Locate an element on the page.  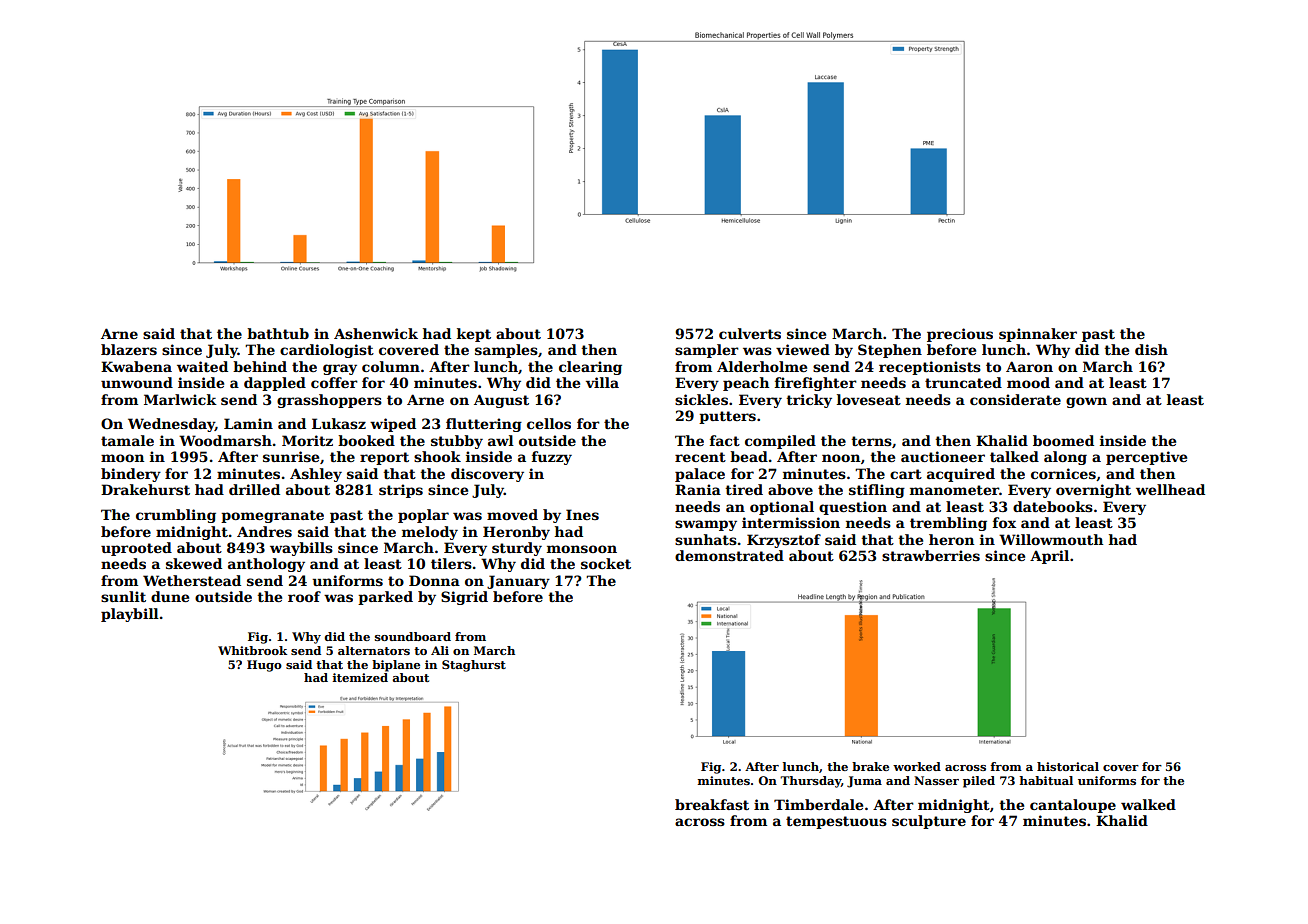
playbill is located at coordinates (130, 615).
